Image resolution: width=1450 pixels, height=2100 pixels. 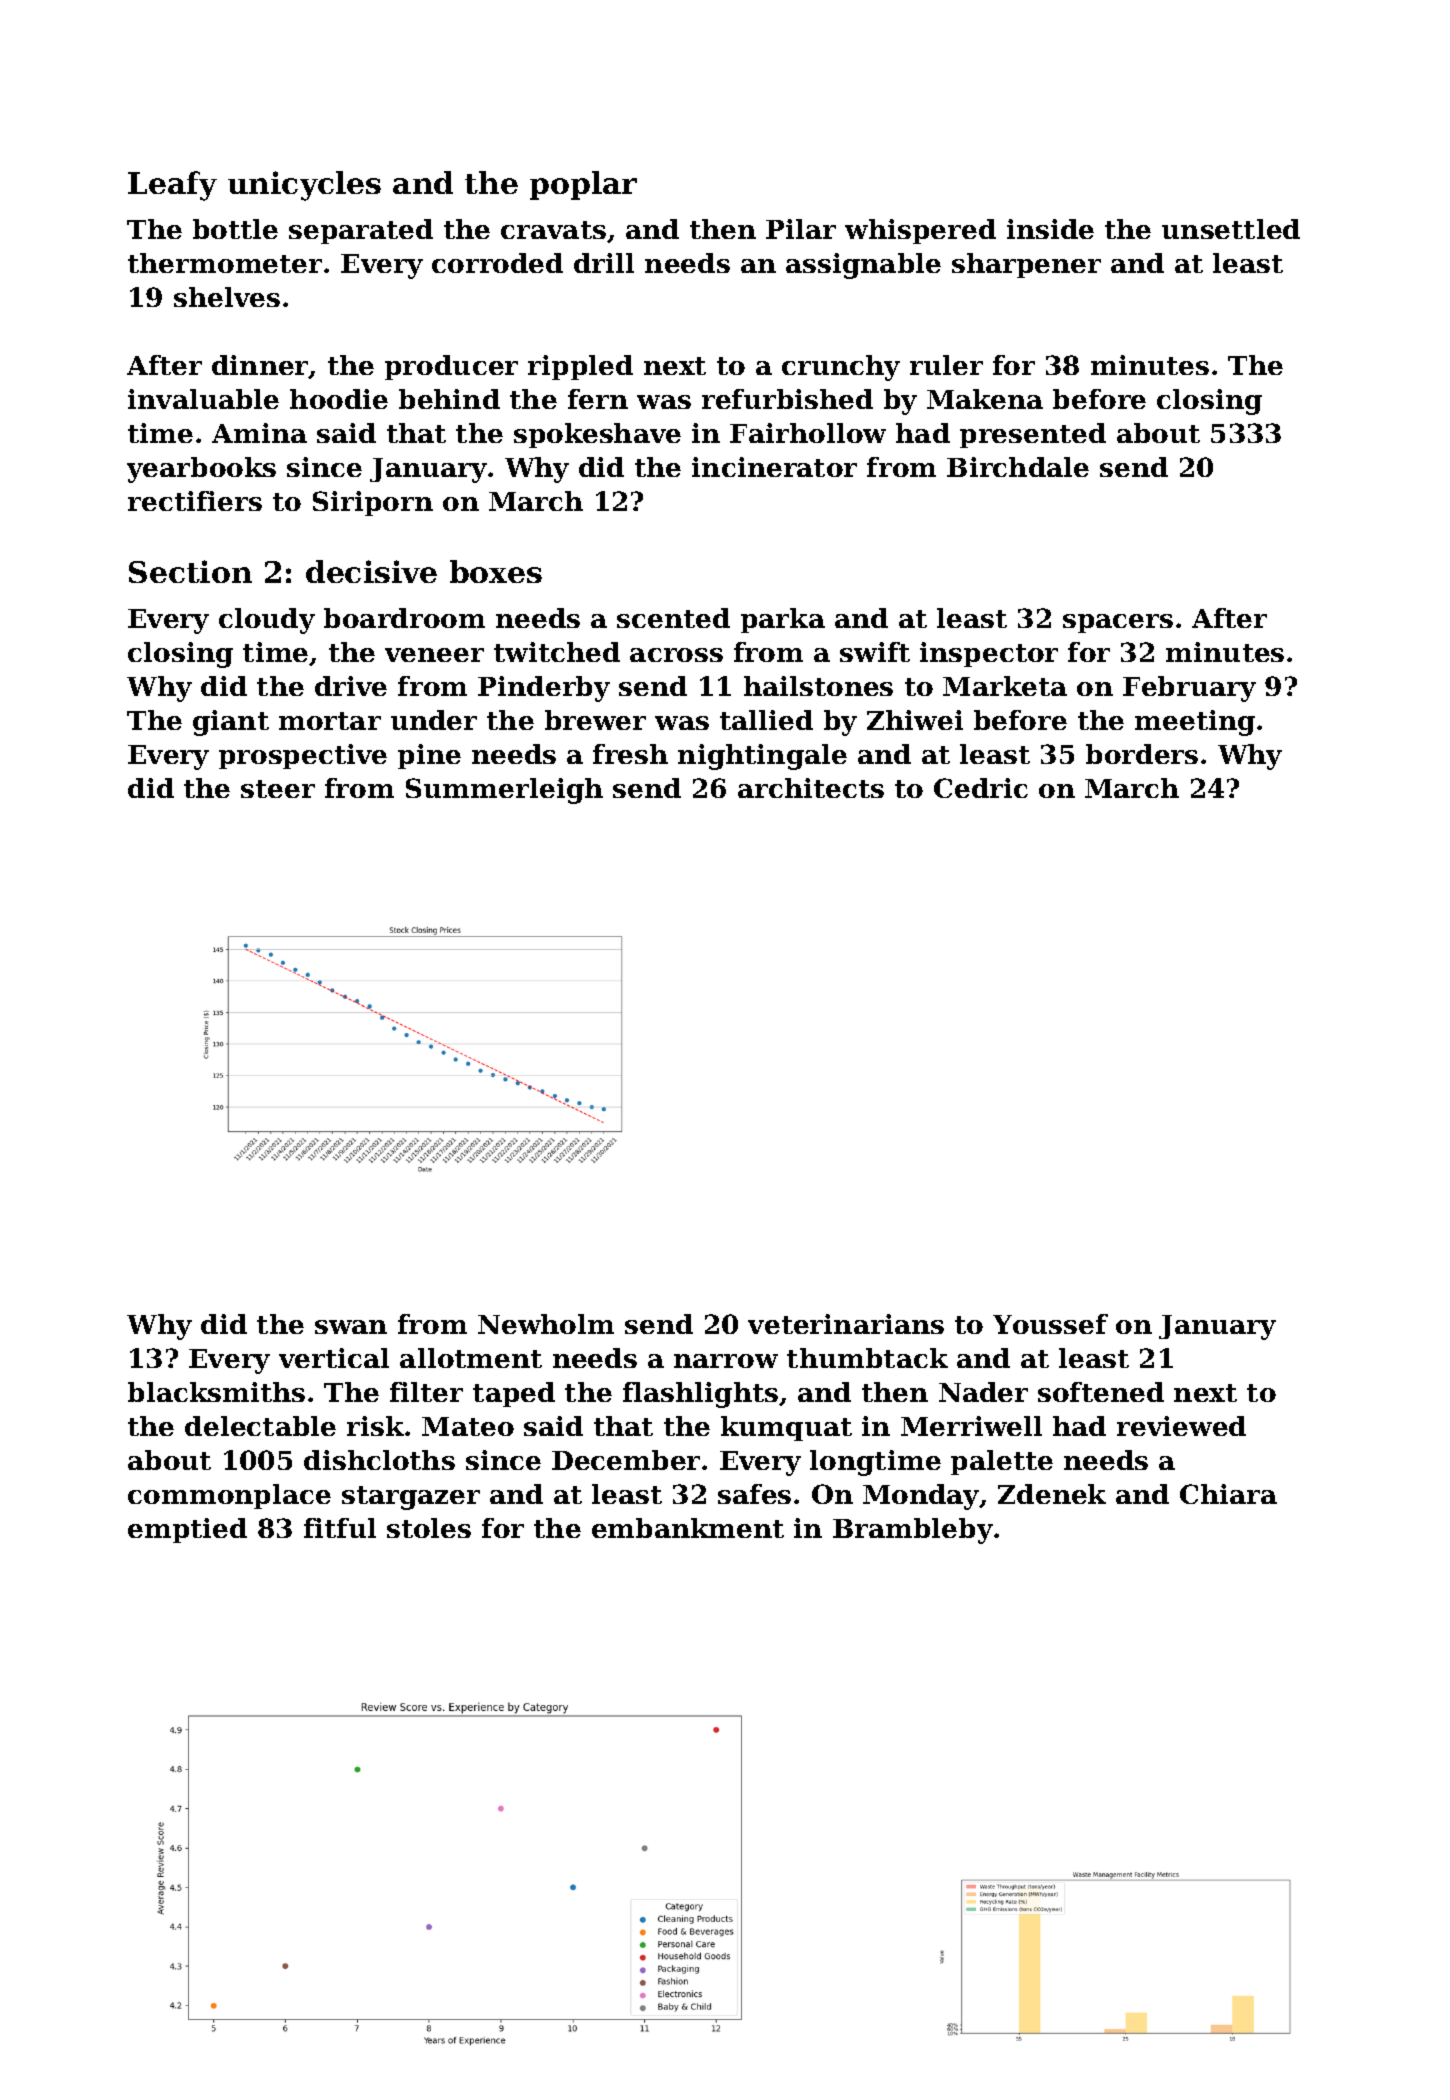 What do you see at coordinates (811, 788) in the screenshot?
I see `architects` at bounding box center [811, 788].
